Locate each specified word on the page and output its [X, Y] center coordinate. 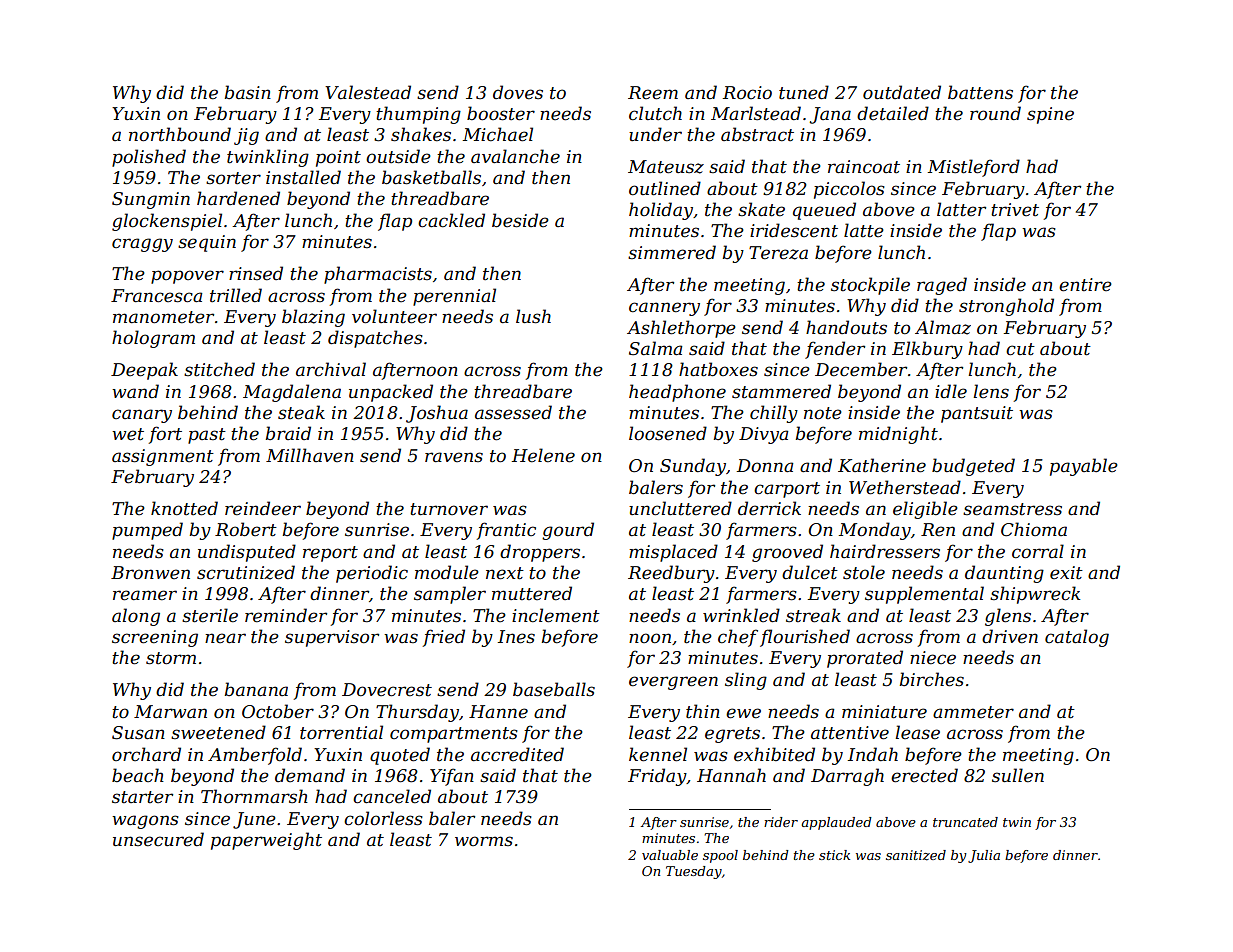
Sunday [693, 467]
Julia [984, 856]
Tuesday [694, 872]
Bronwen [150, 572]
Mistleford [974, 168]
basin [248, 92]
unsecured [158, 839]
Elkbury [927, 350]
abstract [757, 134]
